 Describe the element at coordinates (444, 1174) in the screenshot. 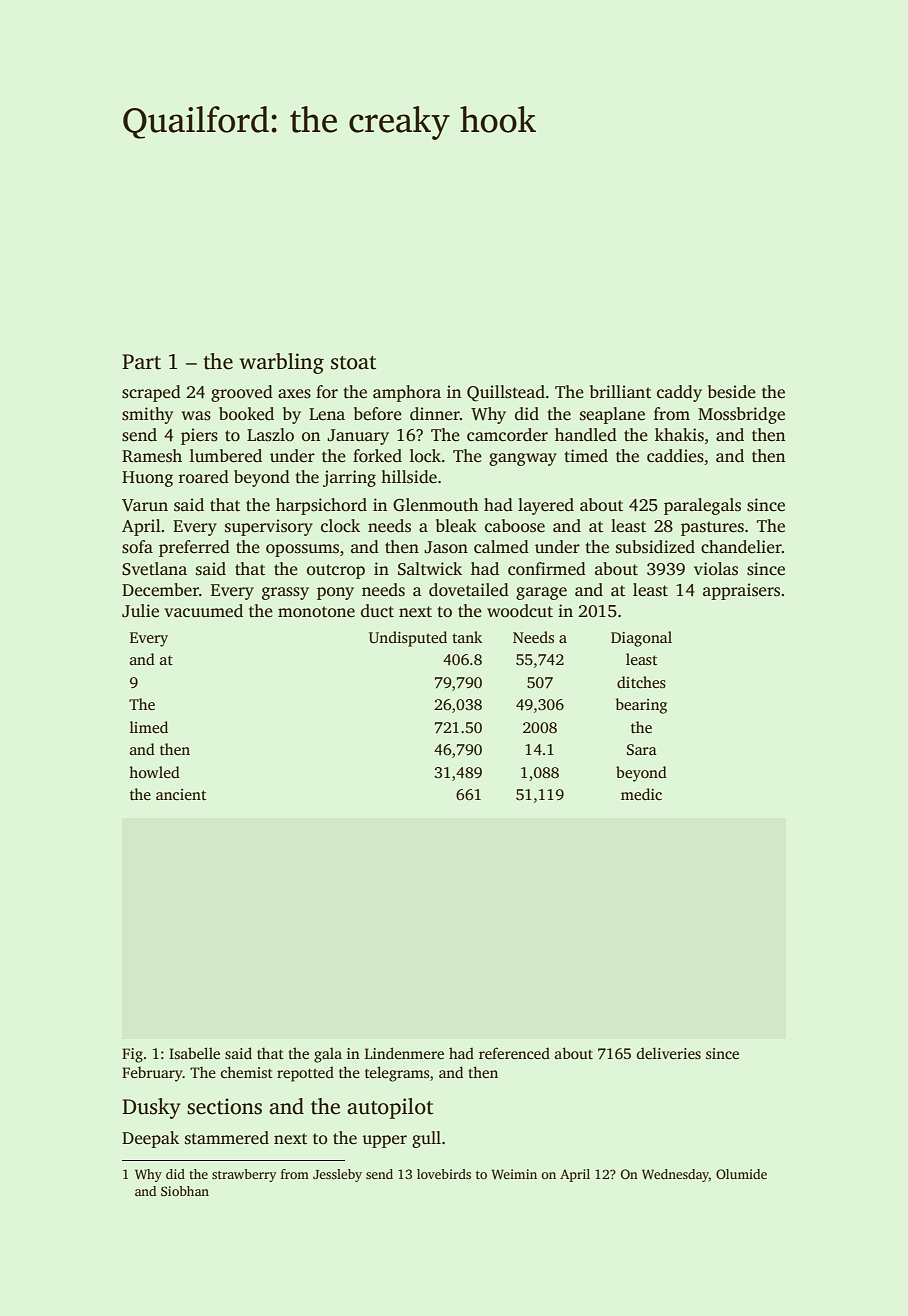

I see `lovebirds` at that location.
